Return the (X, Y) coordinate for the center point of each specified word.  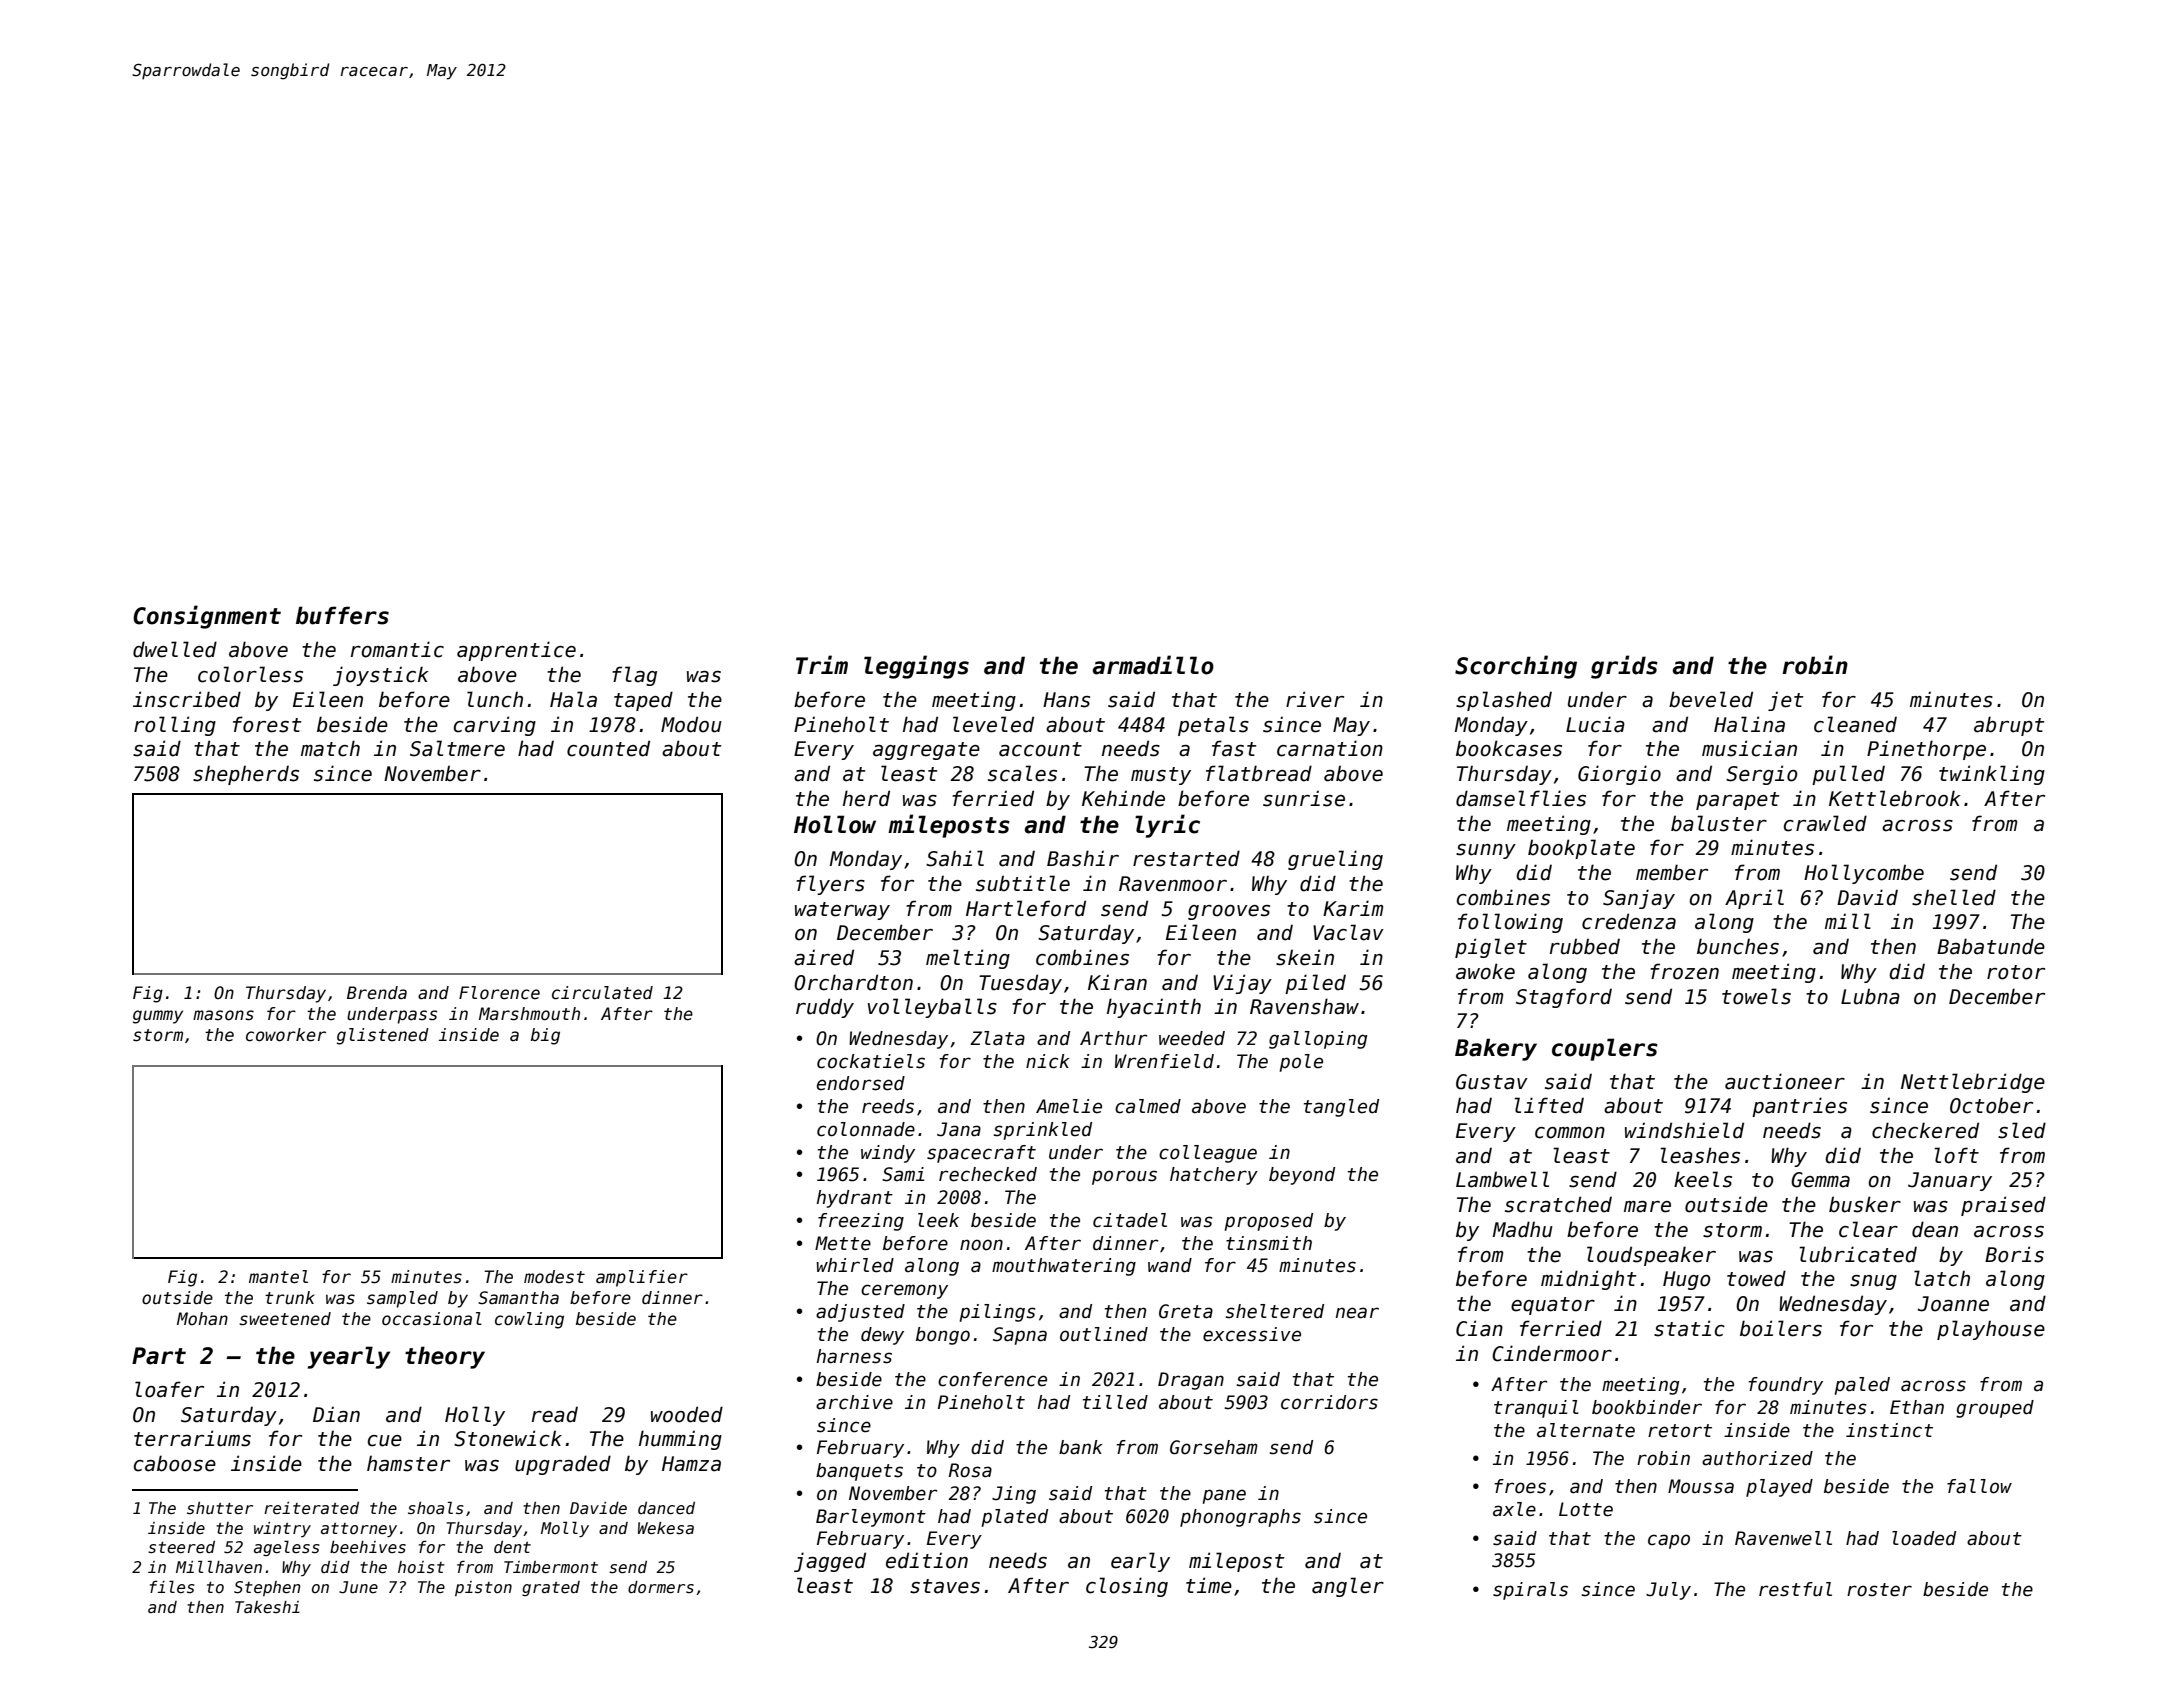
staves (945, 1586)
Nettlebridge (1973, 1083)
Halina (1749, 724)
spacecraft (981, 1154)
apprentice (516, 651)
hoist (421, 1567)
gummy (158, 1017)
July (1668, 1591)
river (1315, 699)
